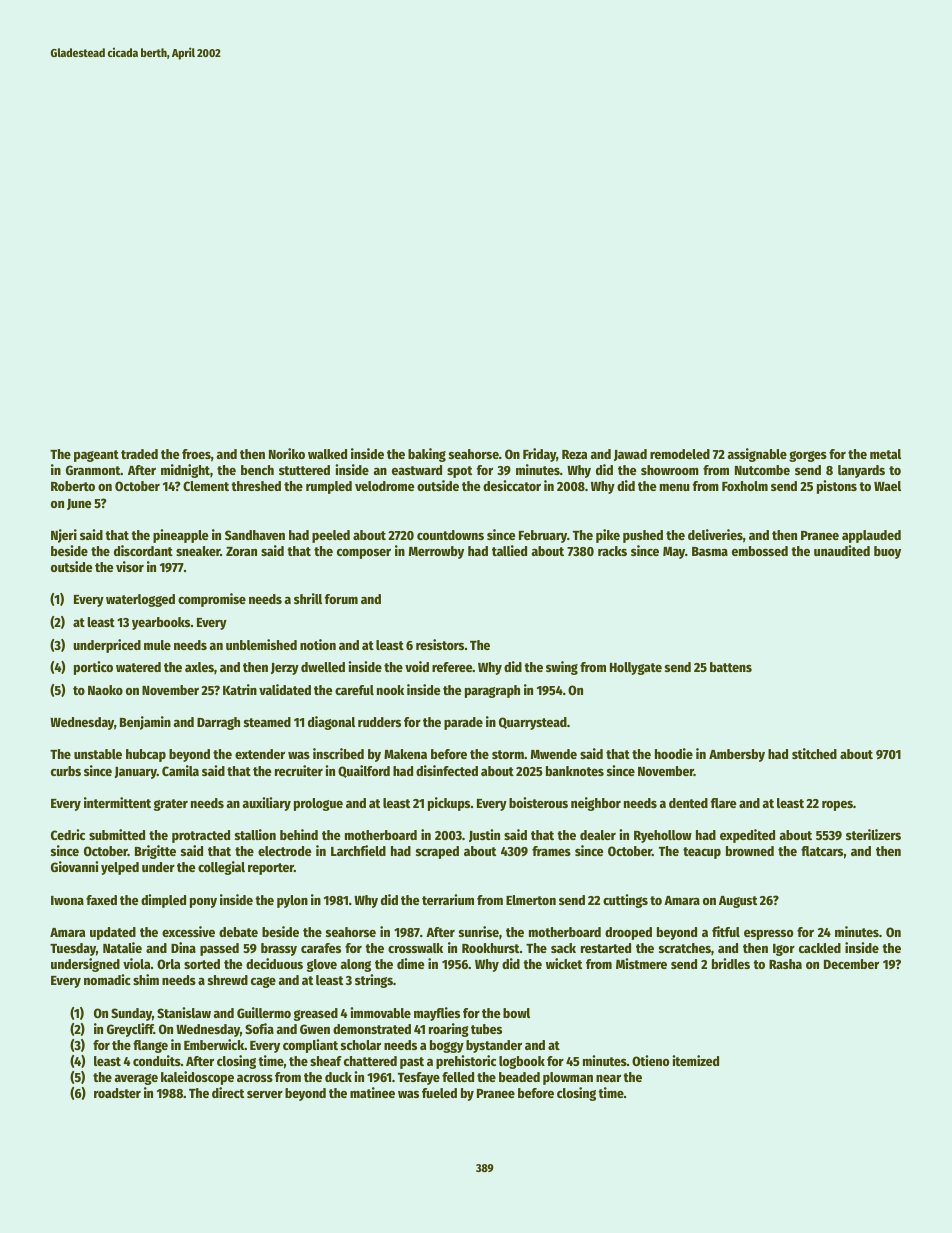 The width and height of the page is (952, 1233). Describe the element at coordinates (279, 949) in the page. I see `brassy` at that location.
